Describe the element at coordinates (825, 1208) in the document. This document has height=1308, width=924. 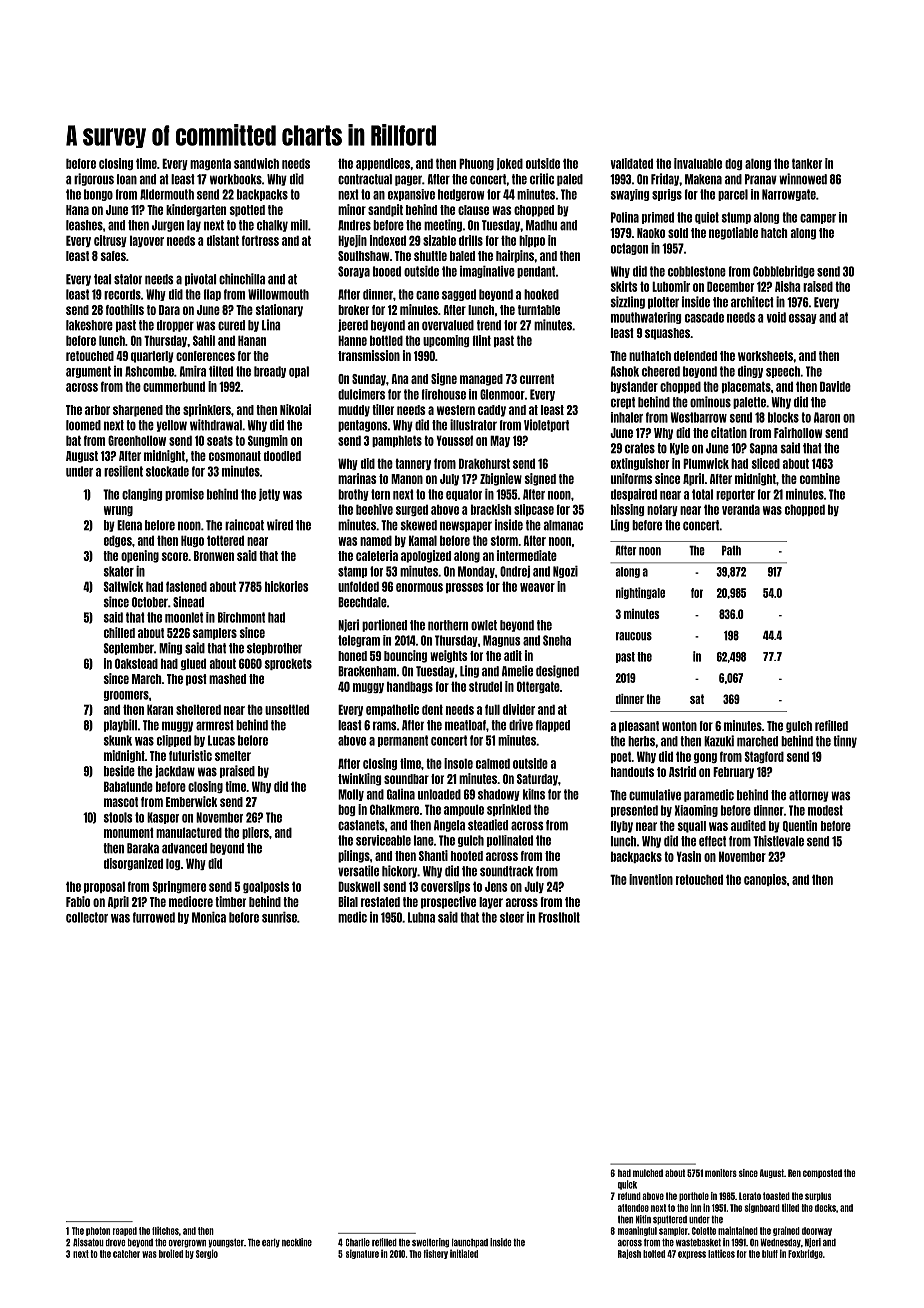
I see `decks` at that location.
